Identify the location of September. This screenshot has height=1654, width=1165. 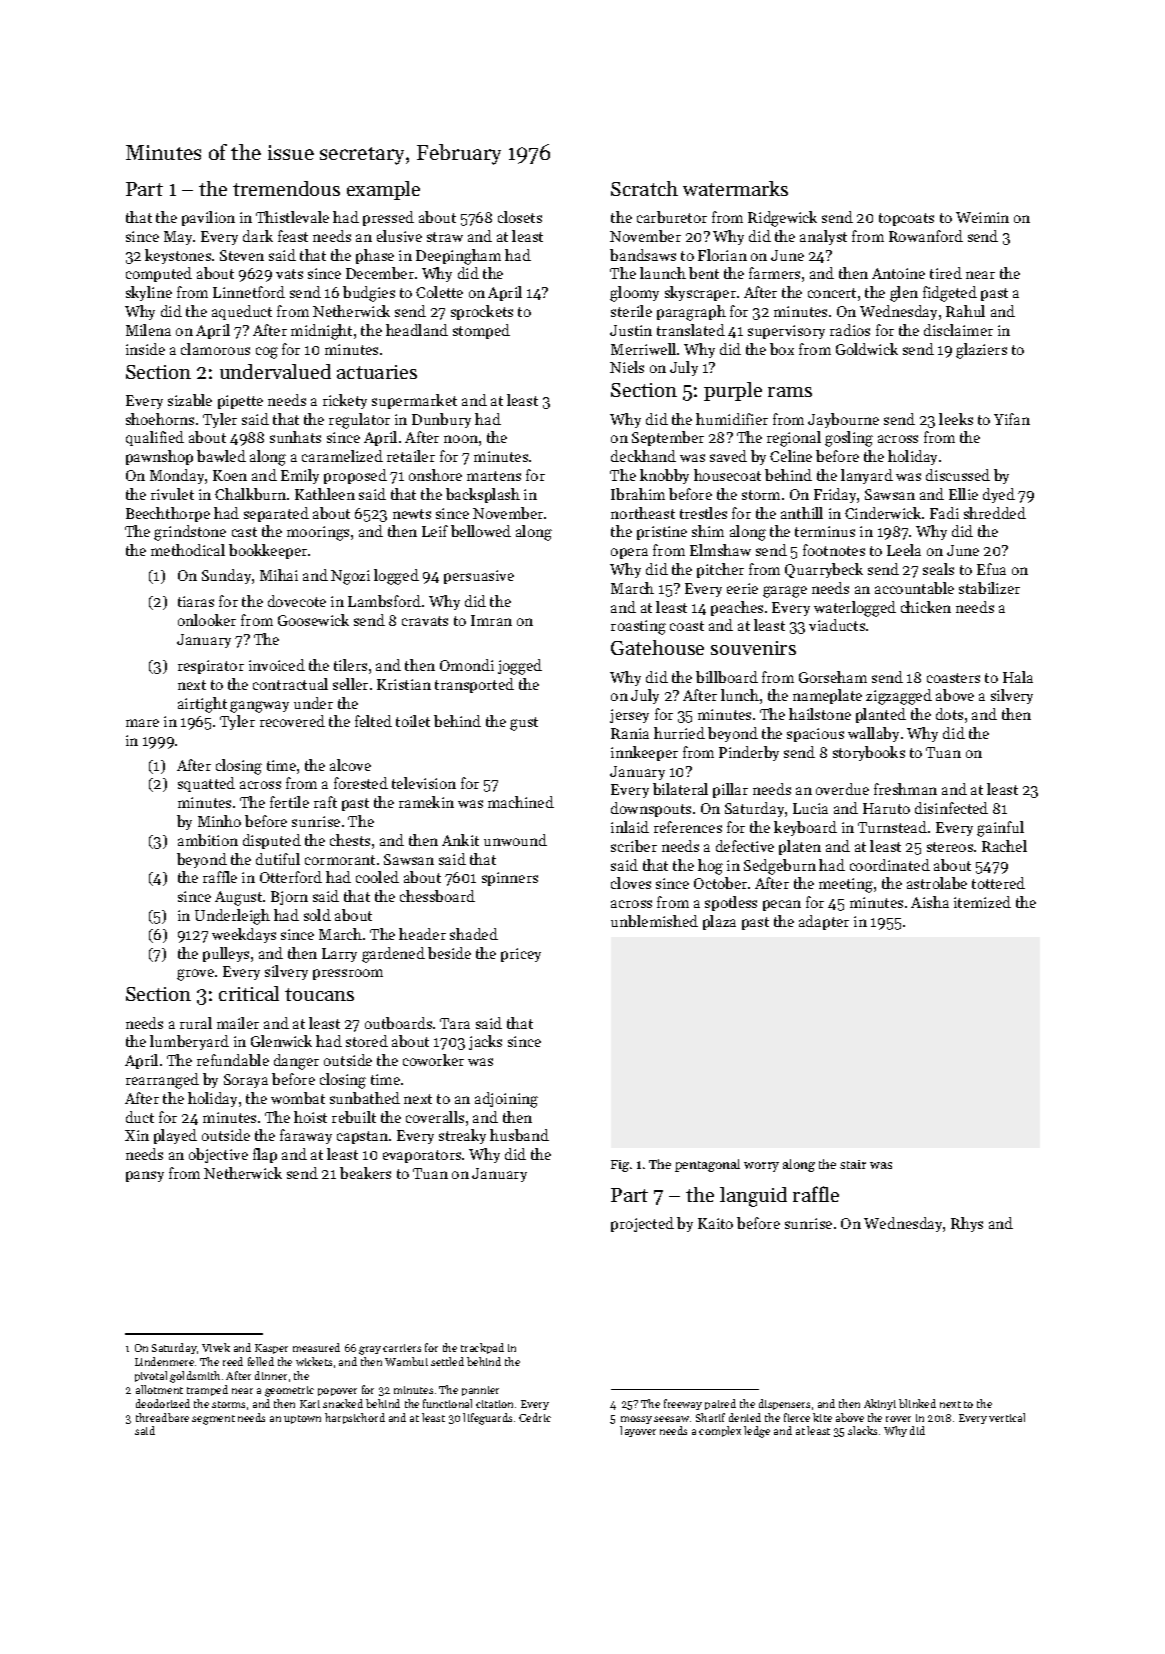
(668, 438).
